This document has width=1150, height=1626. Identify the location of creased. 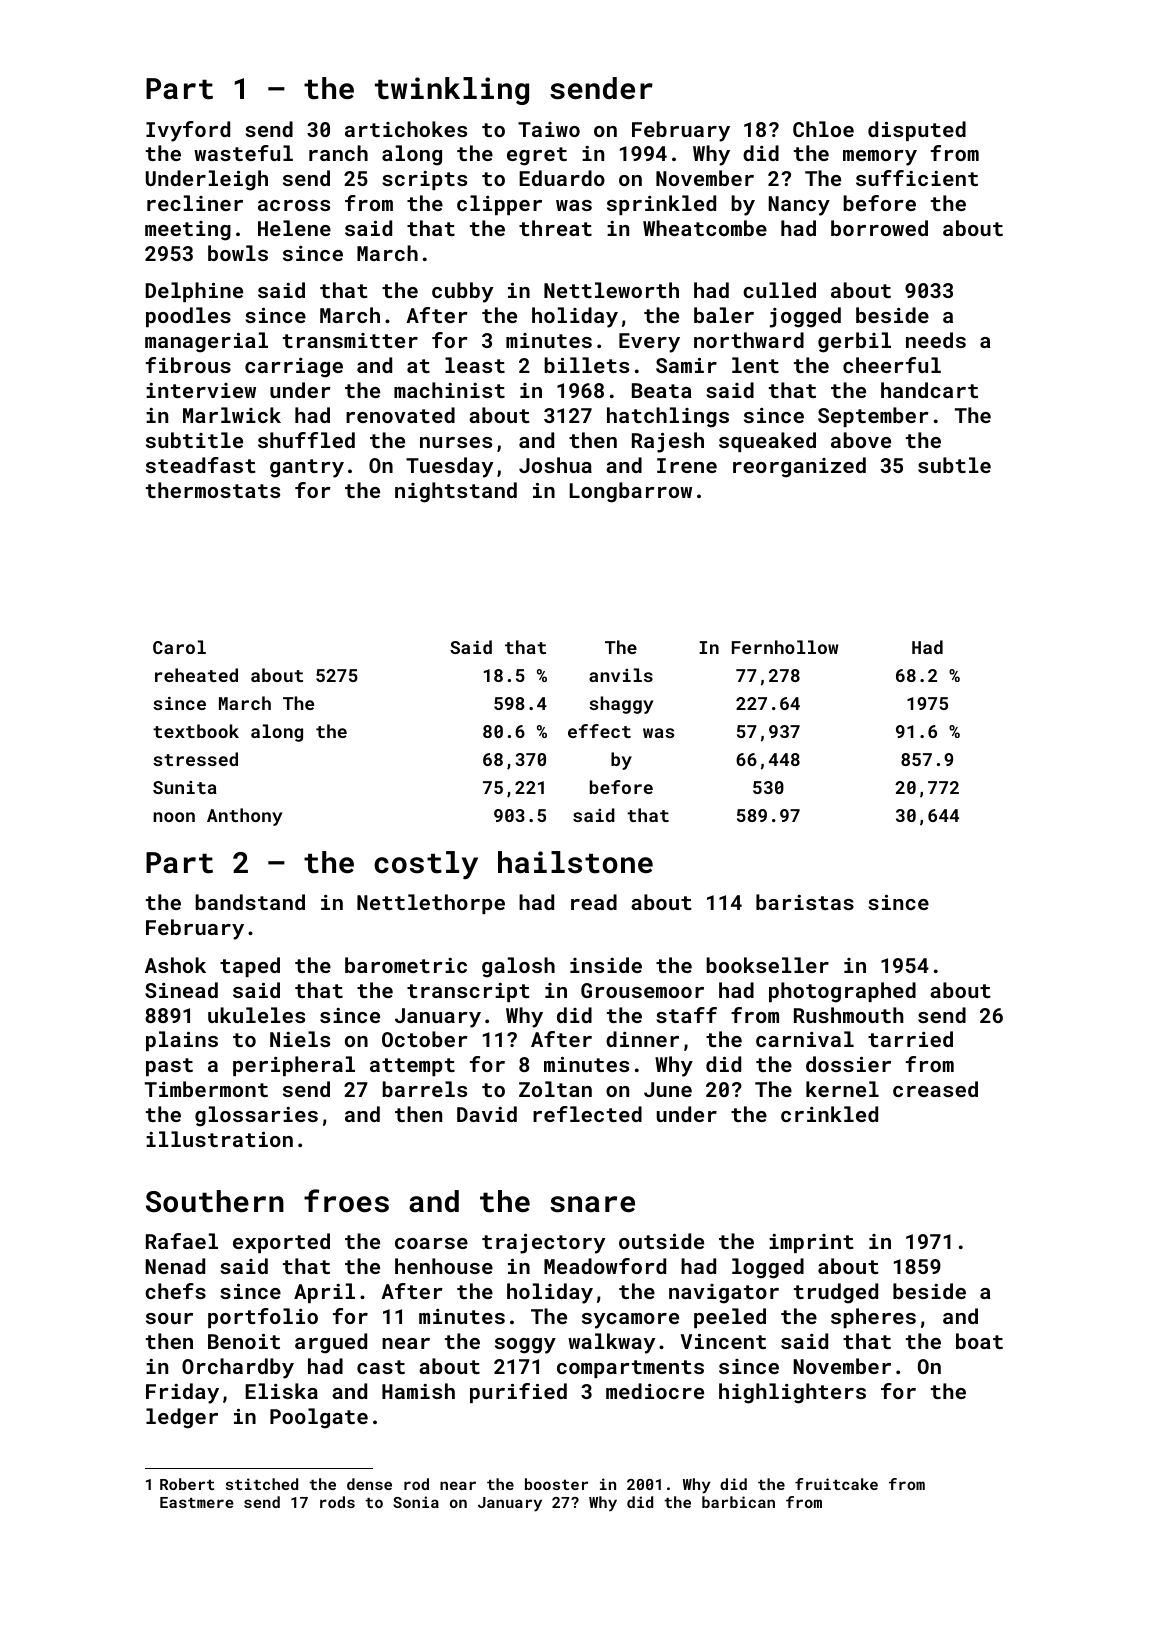
(935, 1089).
